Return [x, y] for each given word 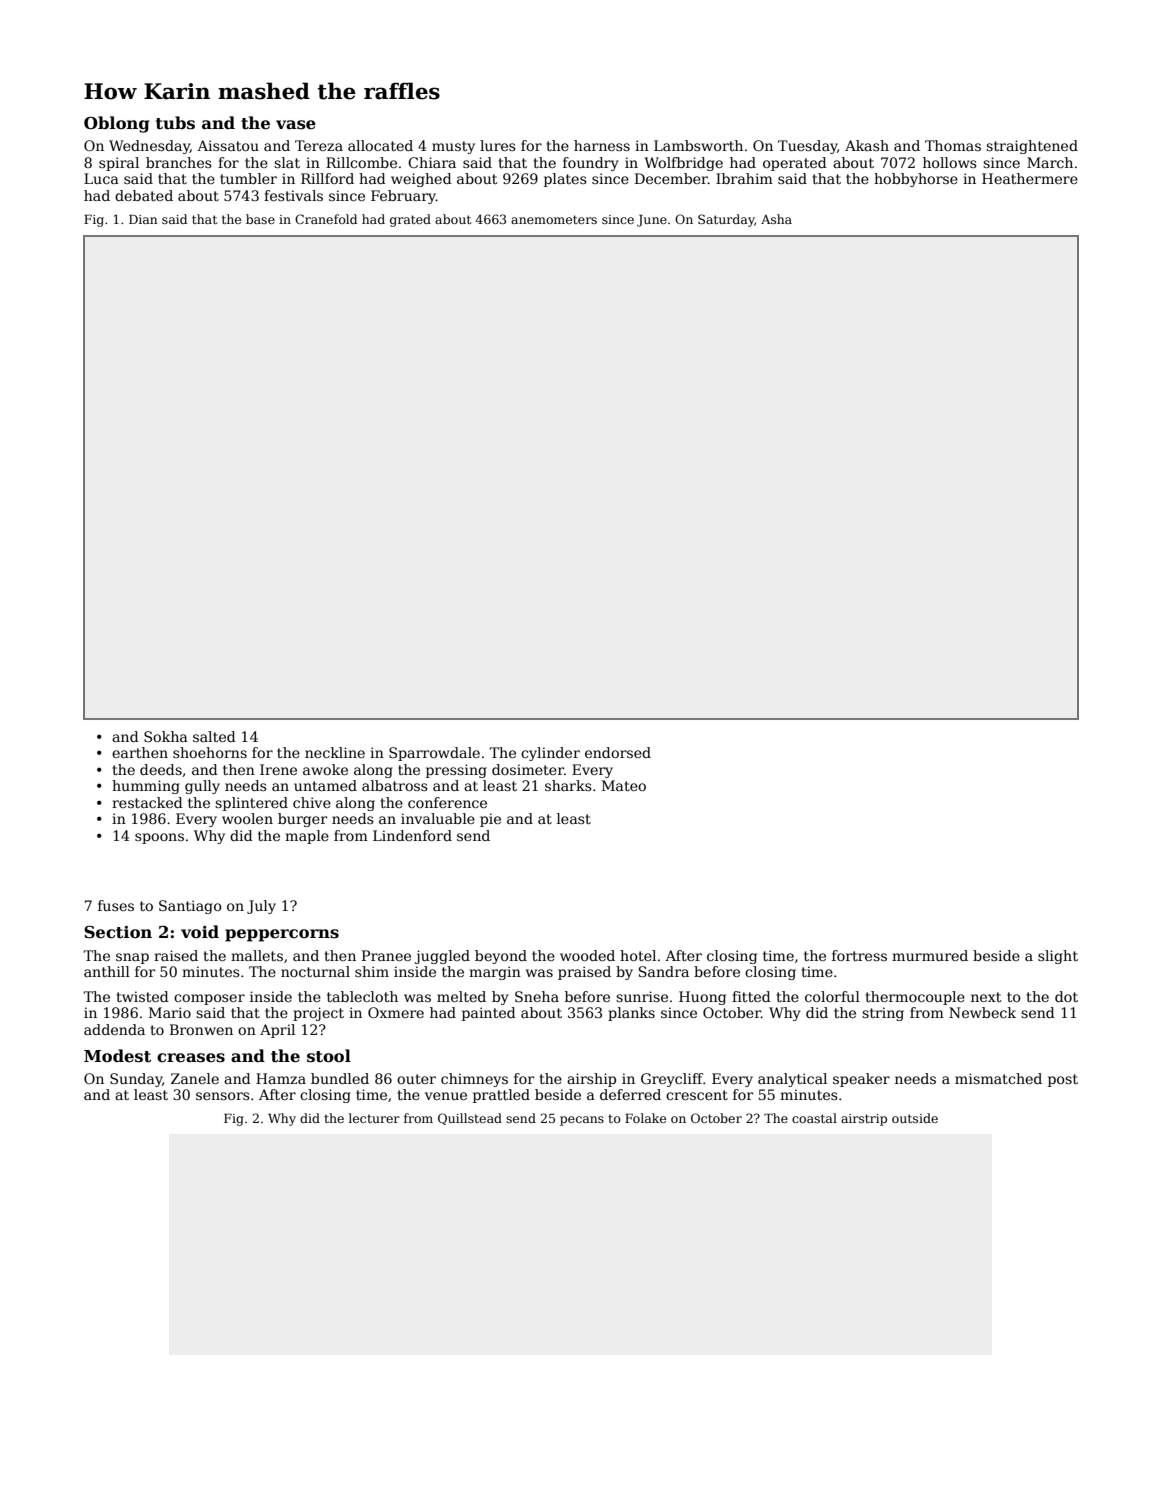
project [318, 1014]
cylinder [550, 754]
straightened [1032, 147]
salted [214, 736]
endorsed [618, 752]
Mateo [624, 785]
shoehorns [210, 752]
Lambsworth [698, 145]
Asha [776, 219]
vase [296, 125]
